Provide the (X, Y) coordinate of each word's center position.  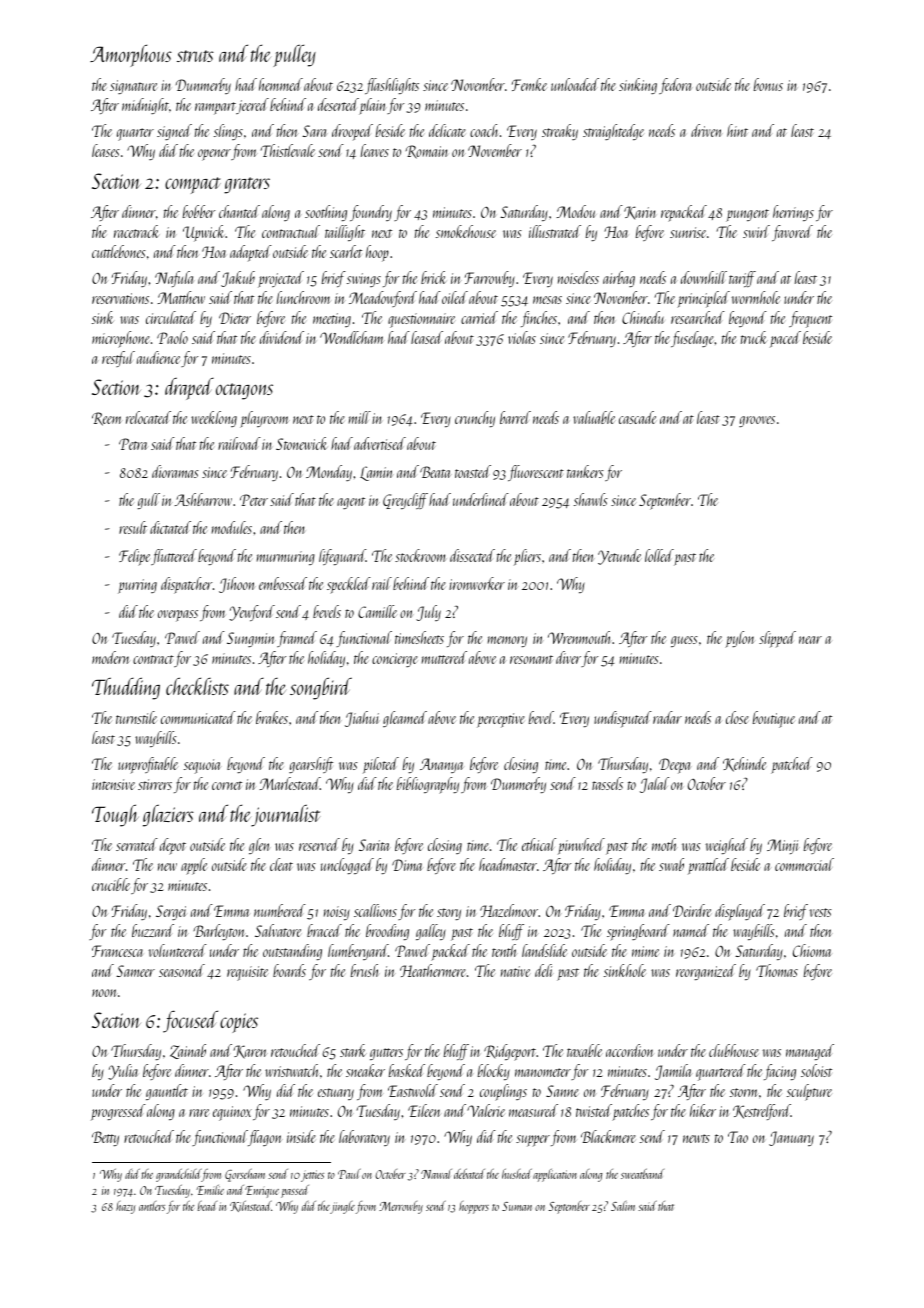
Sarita (374, 845)
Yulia (123, 1072)
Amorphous (131, 56)
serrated (137, 844)
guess (684, 641)
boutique (774, 719)
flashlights (392, 86)
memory (507, 641)
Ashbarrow (203, 499)
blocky (494, 1072)
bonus (768, 84)
